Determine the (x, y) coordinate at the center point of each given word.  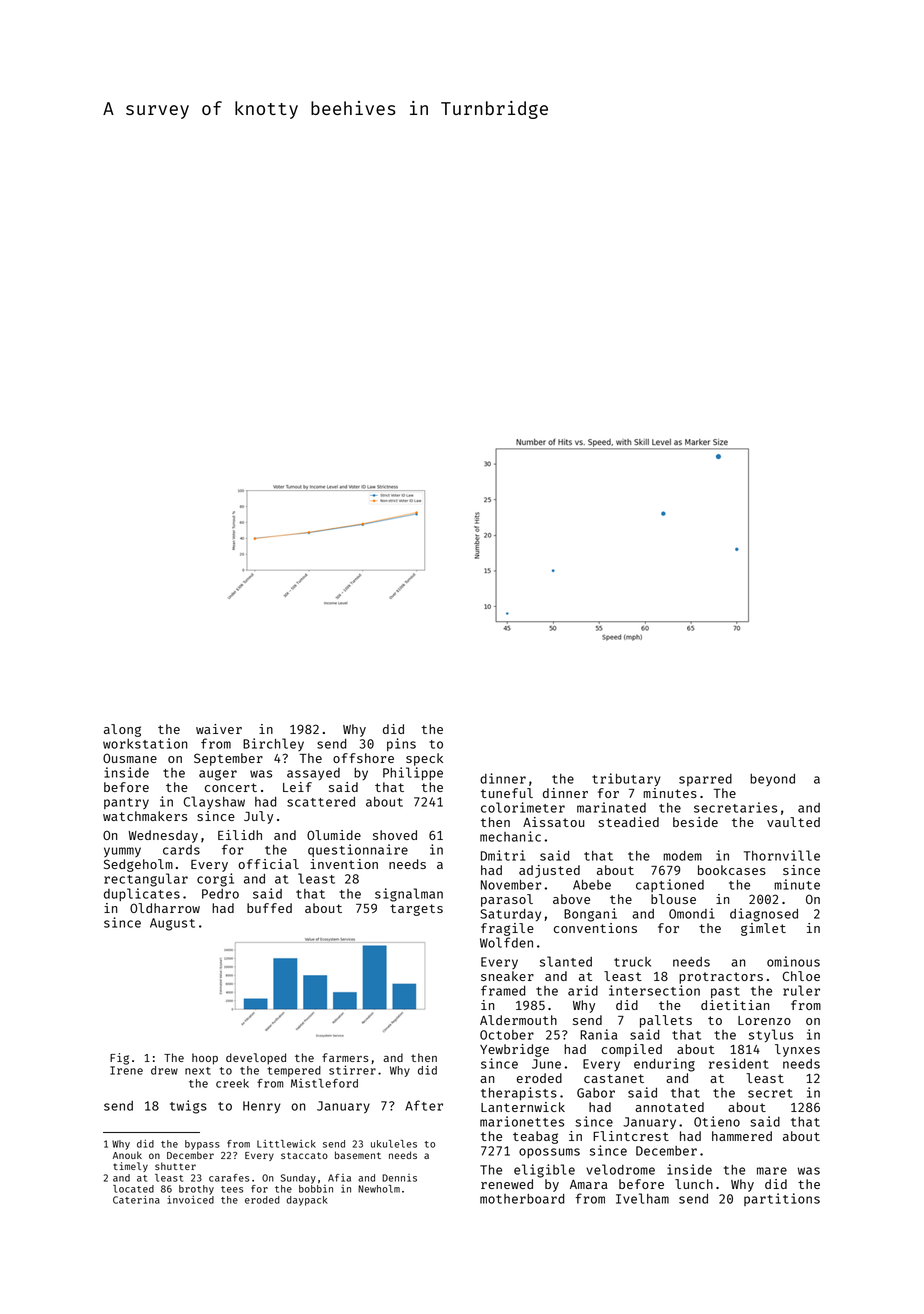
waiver (219, 729)
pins (401, 744)
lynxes (797, 1050)
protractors (721, 978)
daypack (307, 1201)
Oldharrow (165, 908)
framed (503, 990)
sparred (705, 780)
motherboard (522, 1199)
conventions (595, 928)
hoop (205, 1059)
